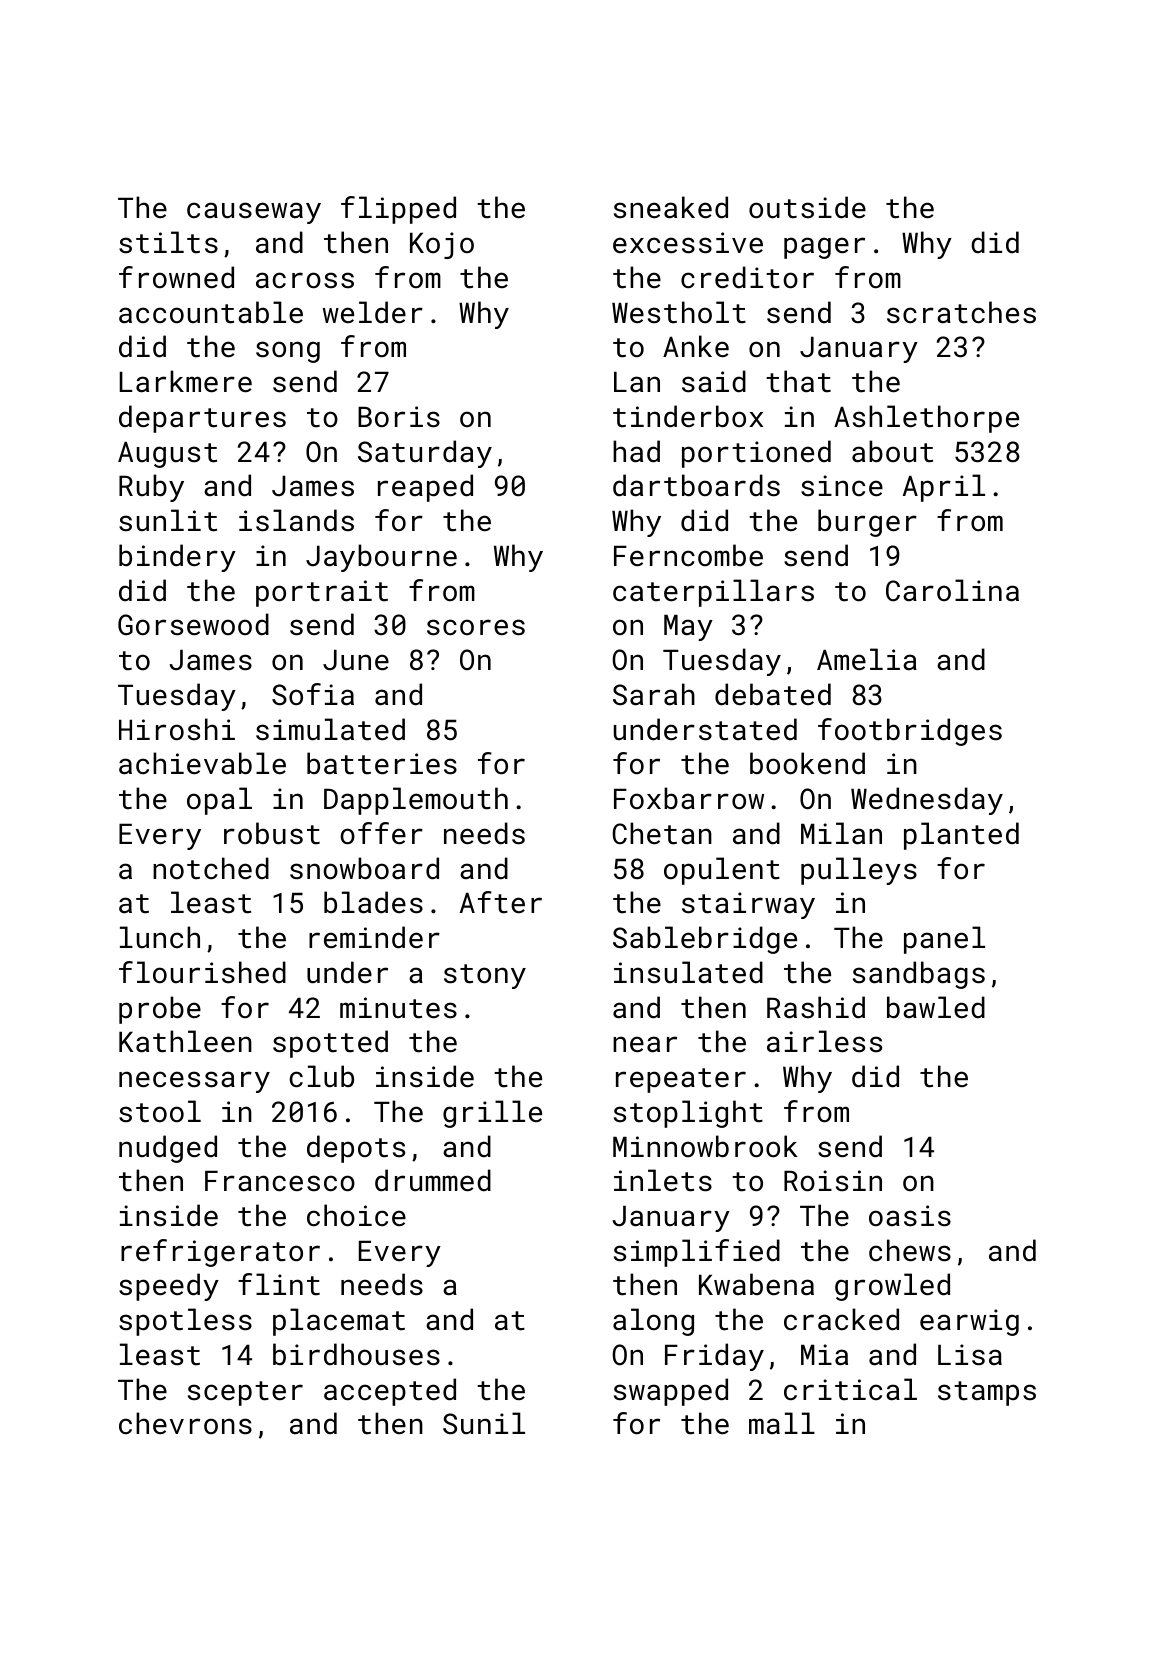 The height and width of the screenshot is (1654, 1165). What do you see at coordinates (176, 277) in the screenshot?
I see `frowned` at bounding box center [176, 277].
